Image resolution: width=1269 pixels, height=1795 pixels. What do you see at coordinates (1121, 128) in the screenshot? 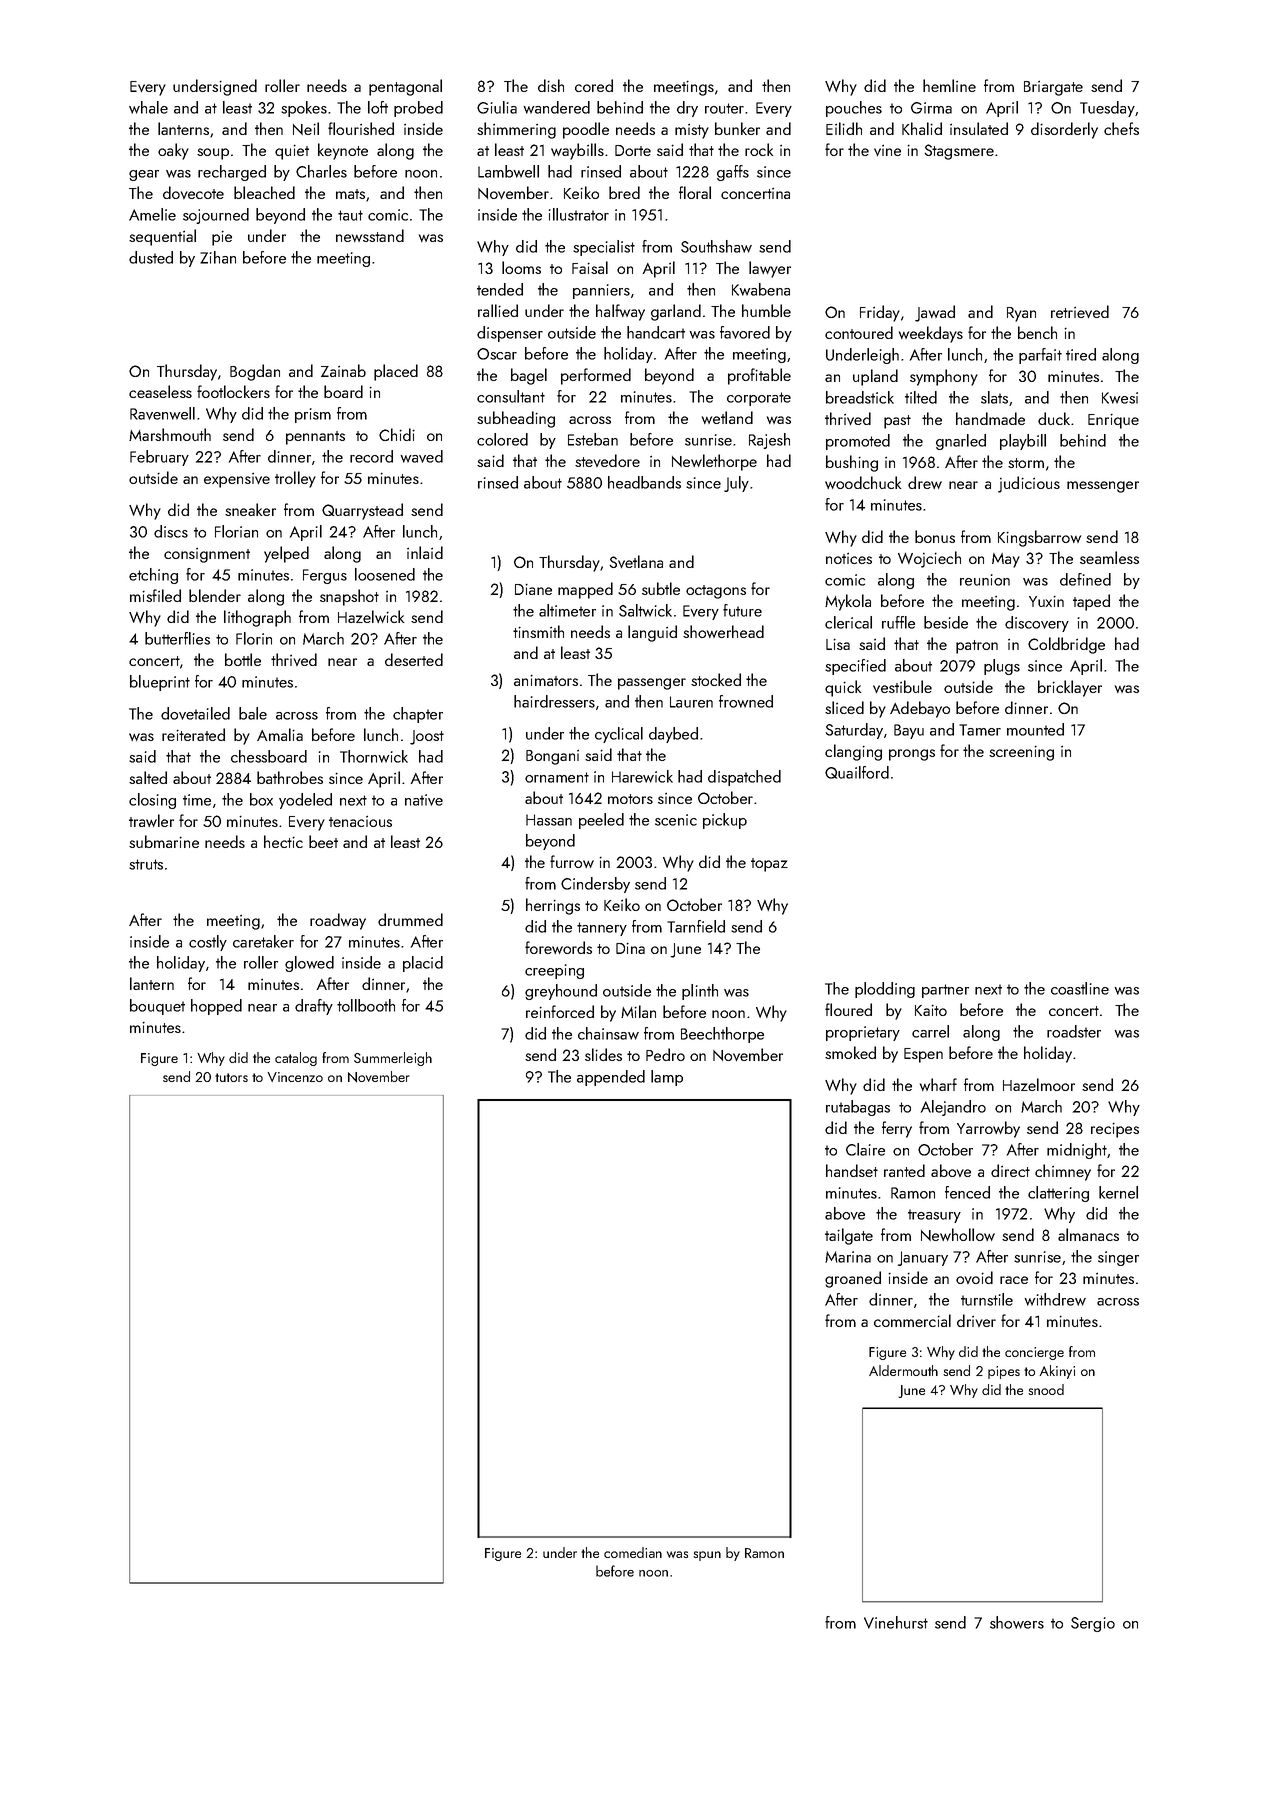
I see `chefs` at bounding box center [1121, 128].
